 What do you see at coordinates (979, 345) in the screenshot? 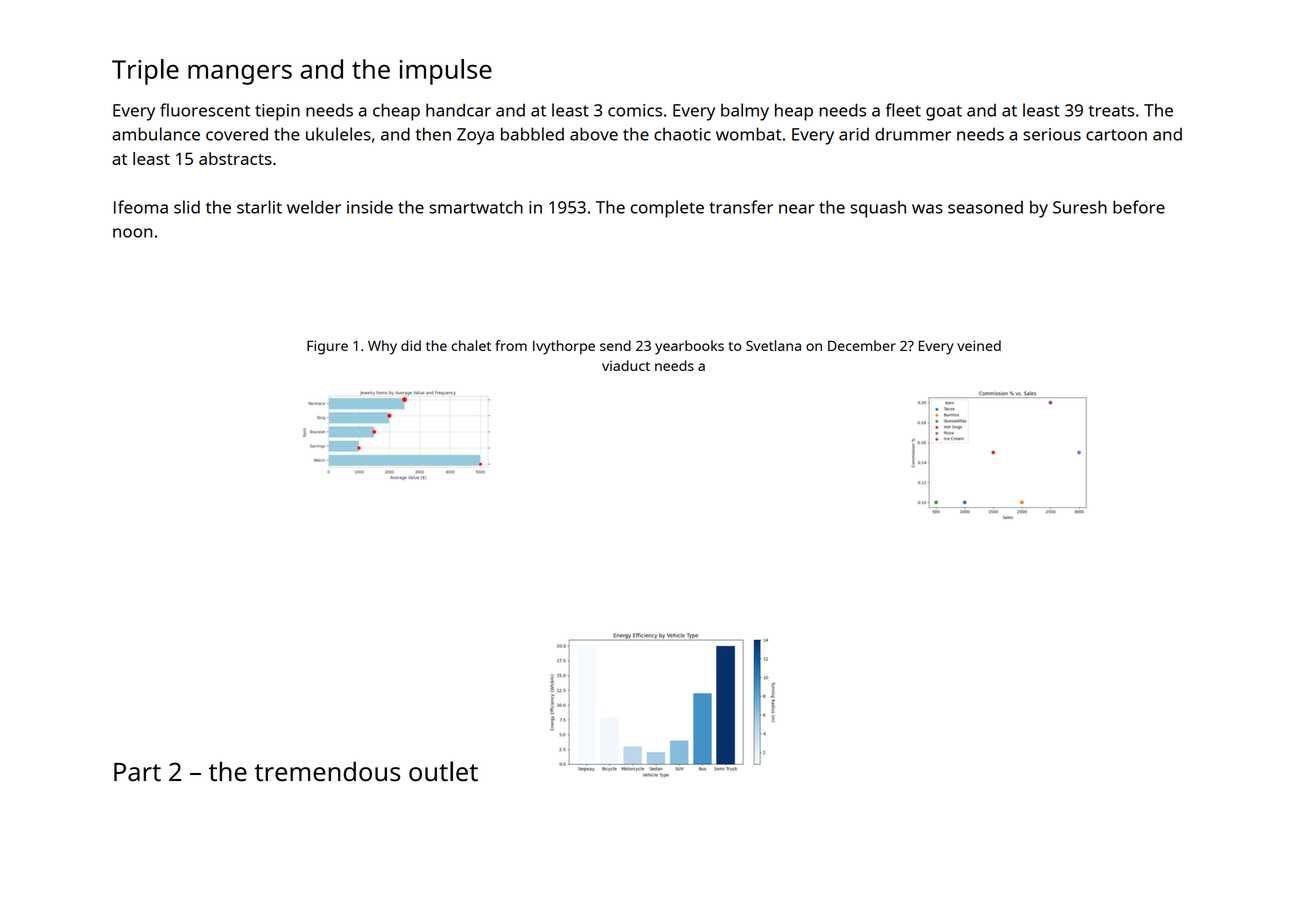
I see `veined` at bounding box center [979, 345].
